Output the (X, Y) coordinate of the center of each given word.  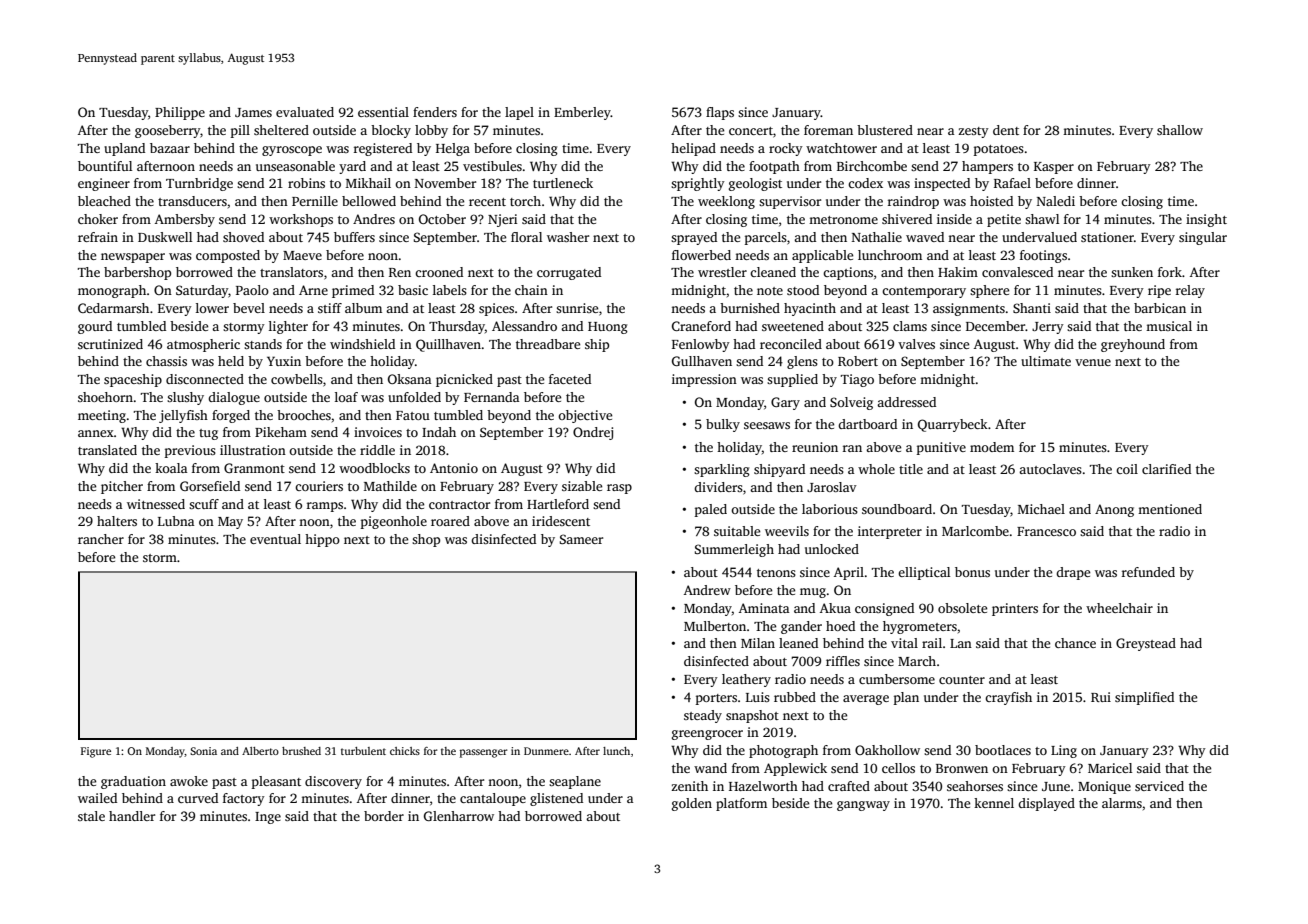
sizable (582, 486)
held (231, 361)
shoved (243, 237)
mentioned (1170, 509)
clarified (1166, 469)
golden (692, 804)
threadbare (548, 344)
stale (91, 816)
